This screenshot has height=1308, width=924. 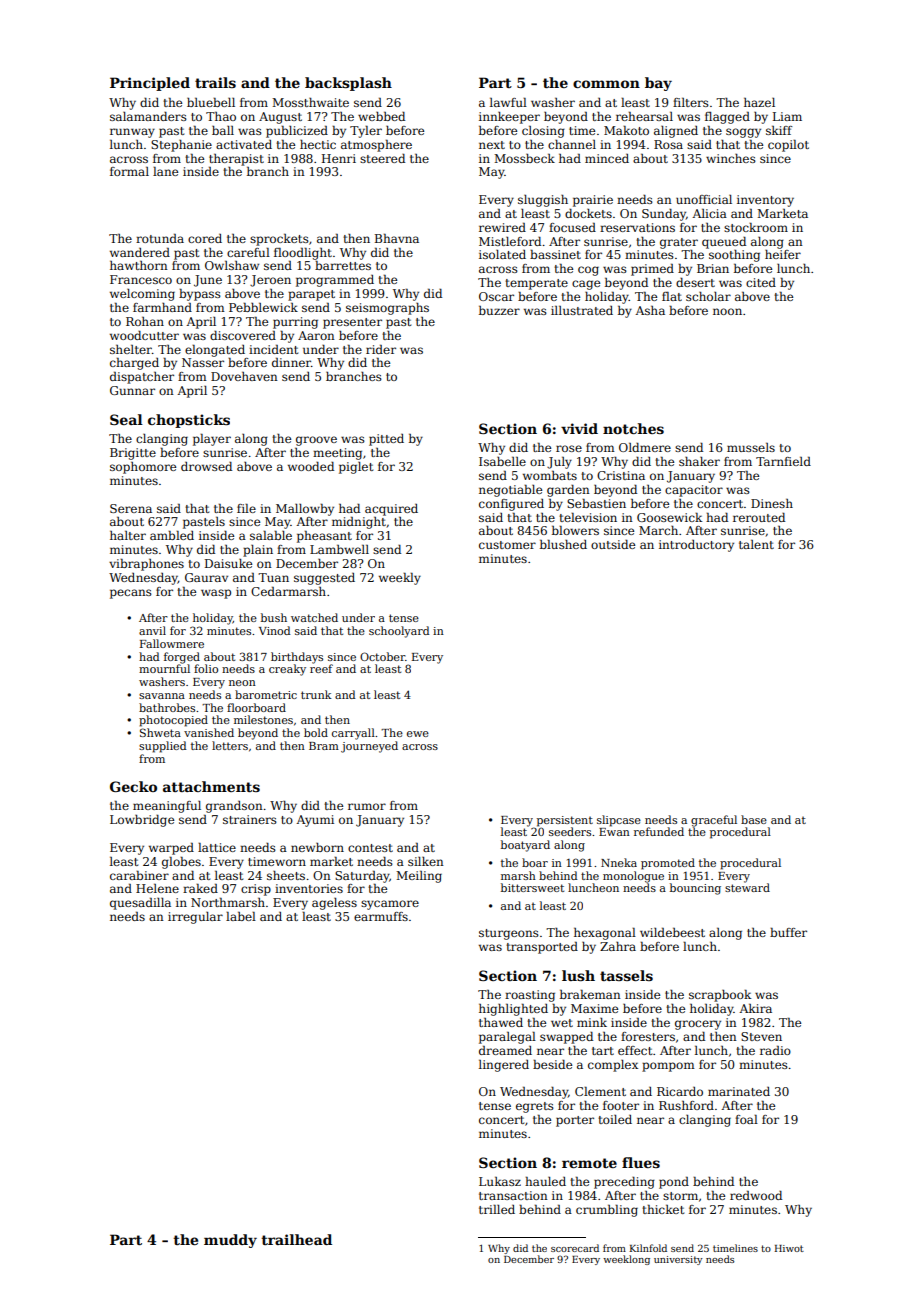 I want to click on milestones, so click(x=263, y=719).
